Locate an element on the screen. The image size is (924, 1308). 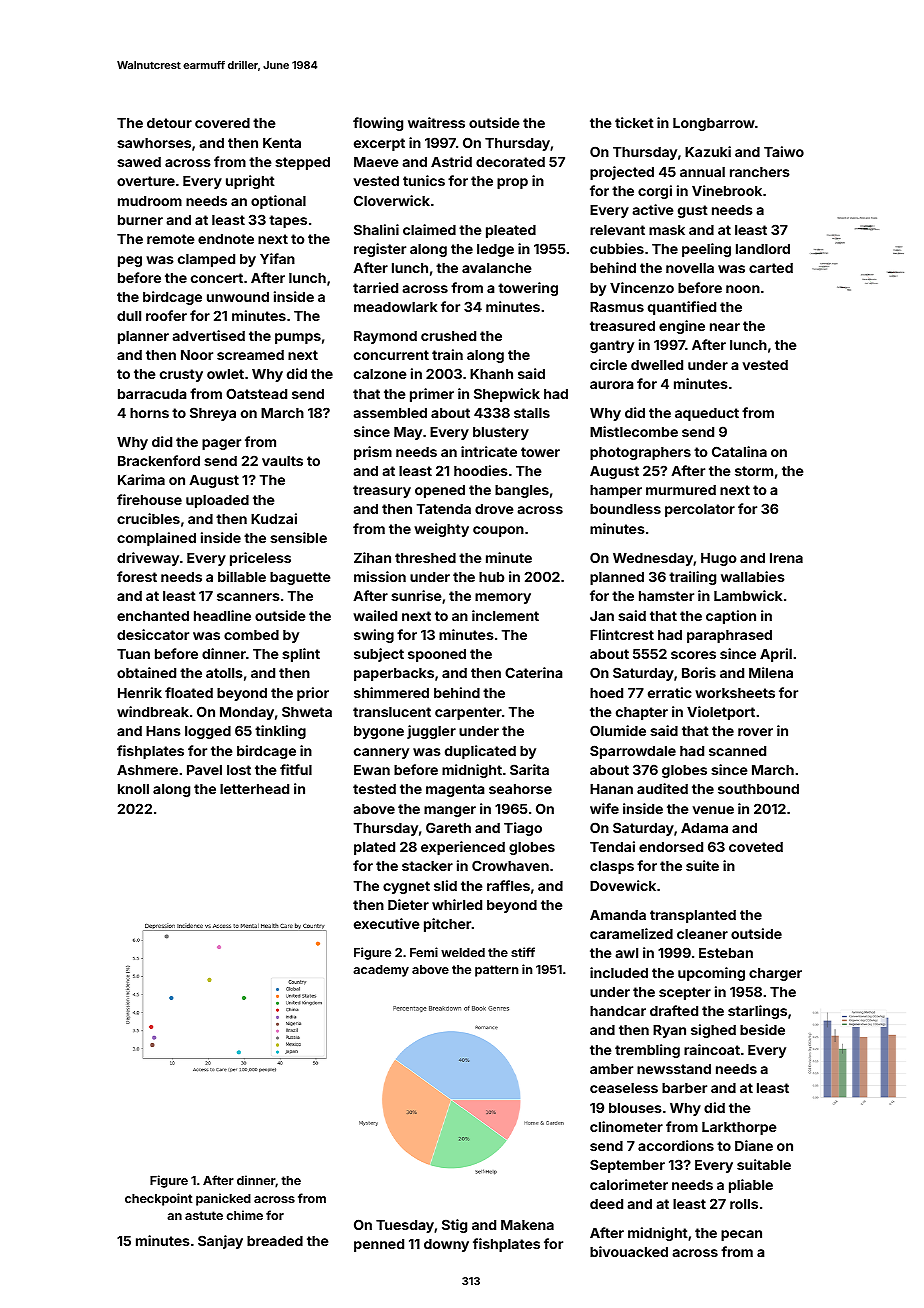
stalls is located at coordinates (532, 413).
